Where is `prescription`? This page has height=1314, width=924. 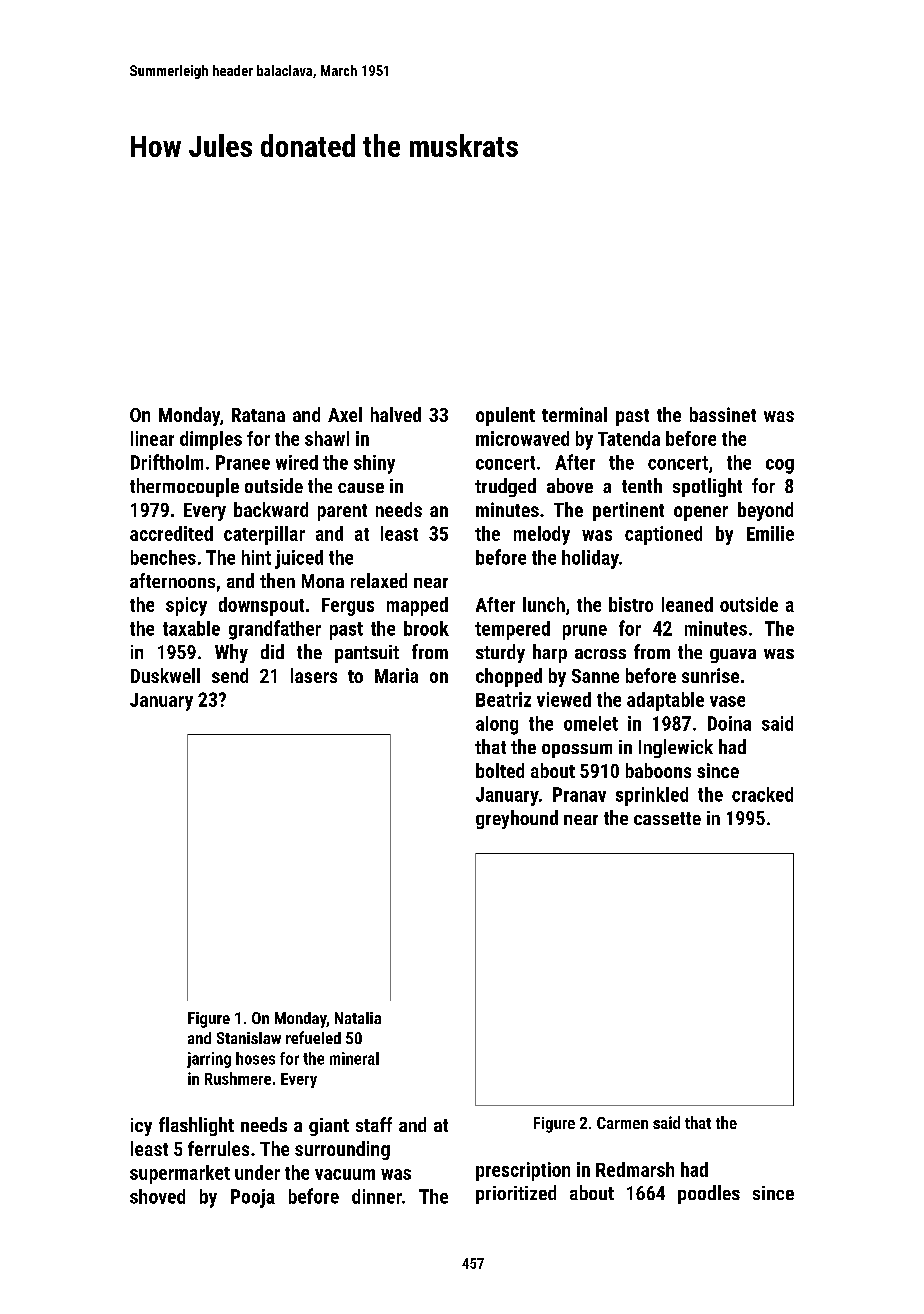
prescription is located at coordinates (523, 1171).
